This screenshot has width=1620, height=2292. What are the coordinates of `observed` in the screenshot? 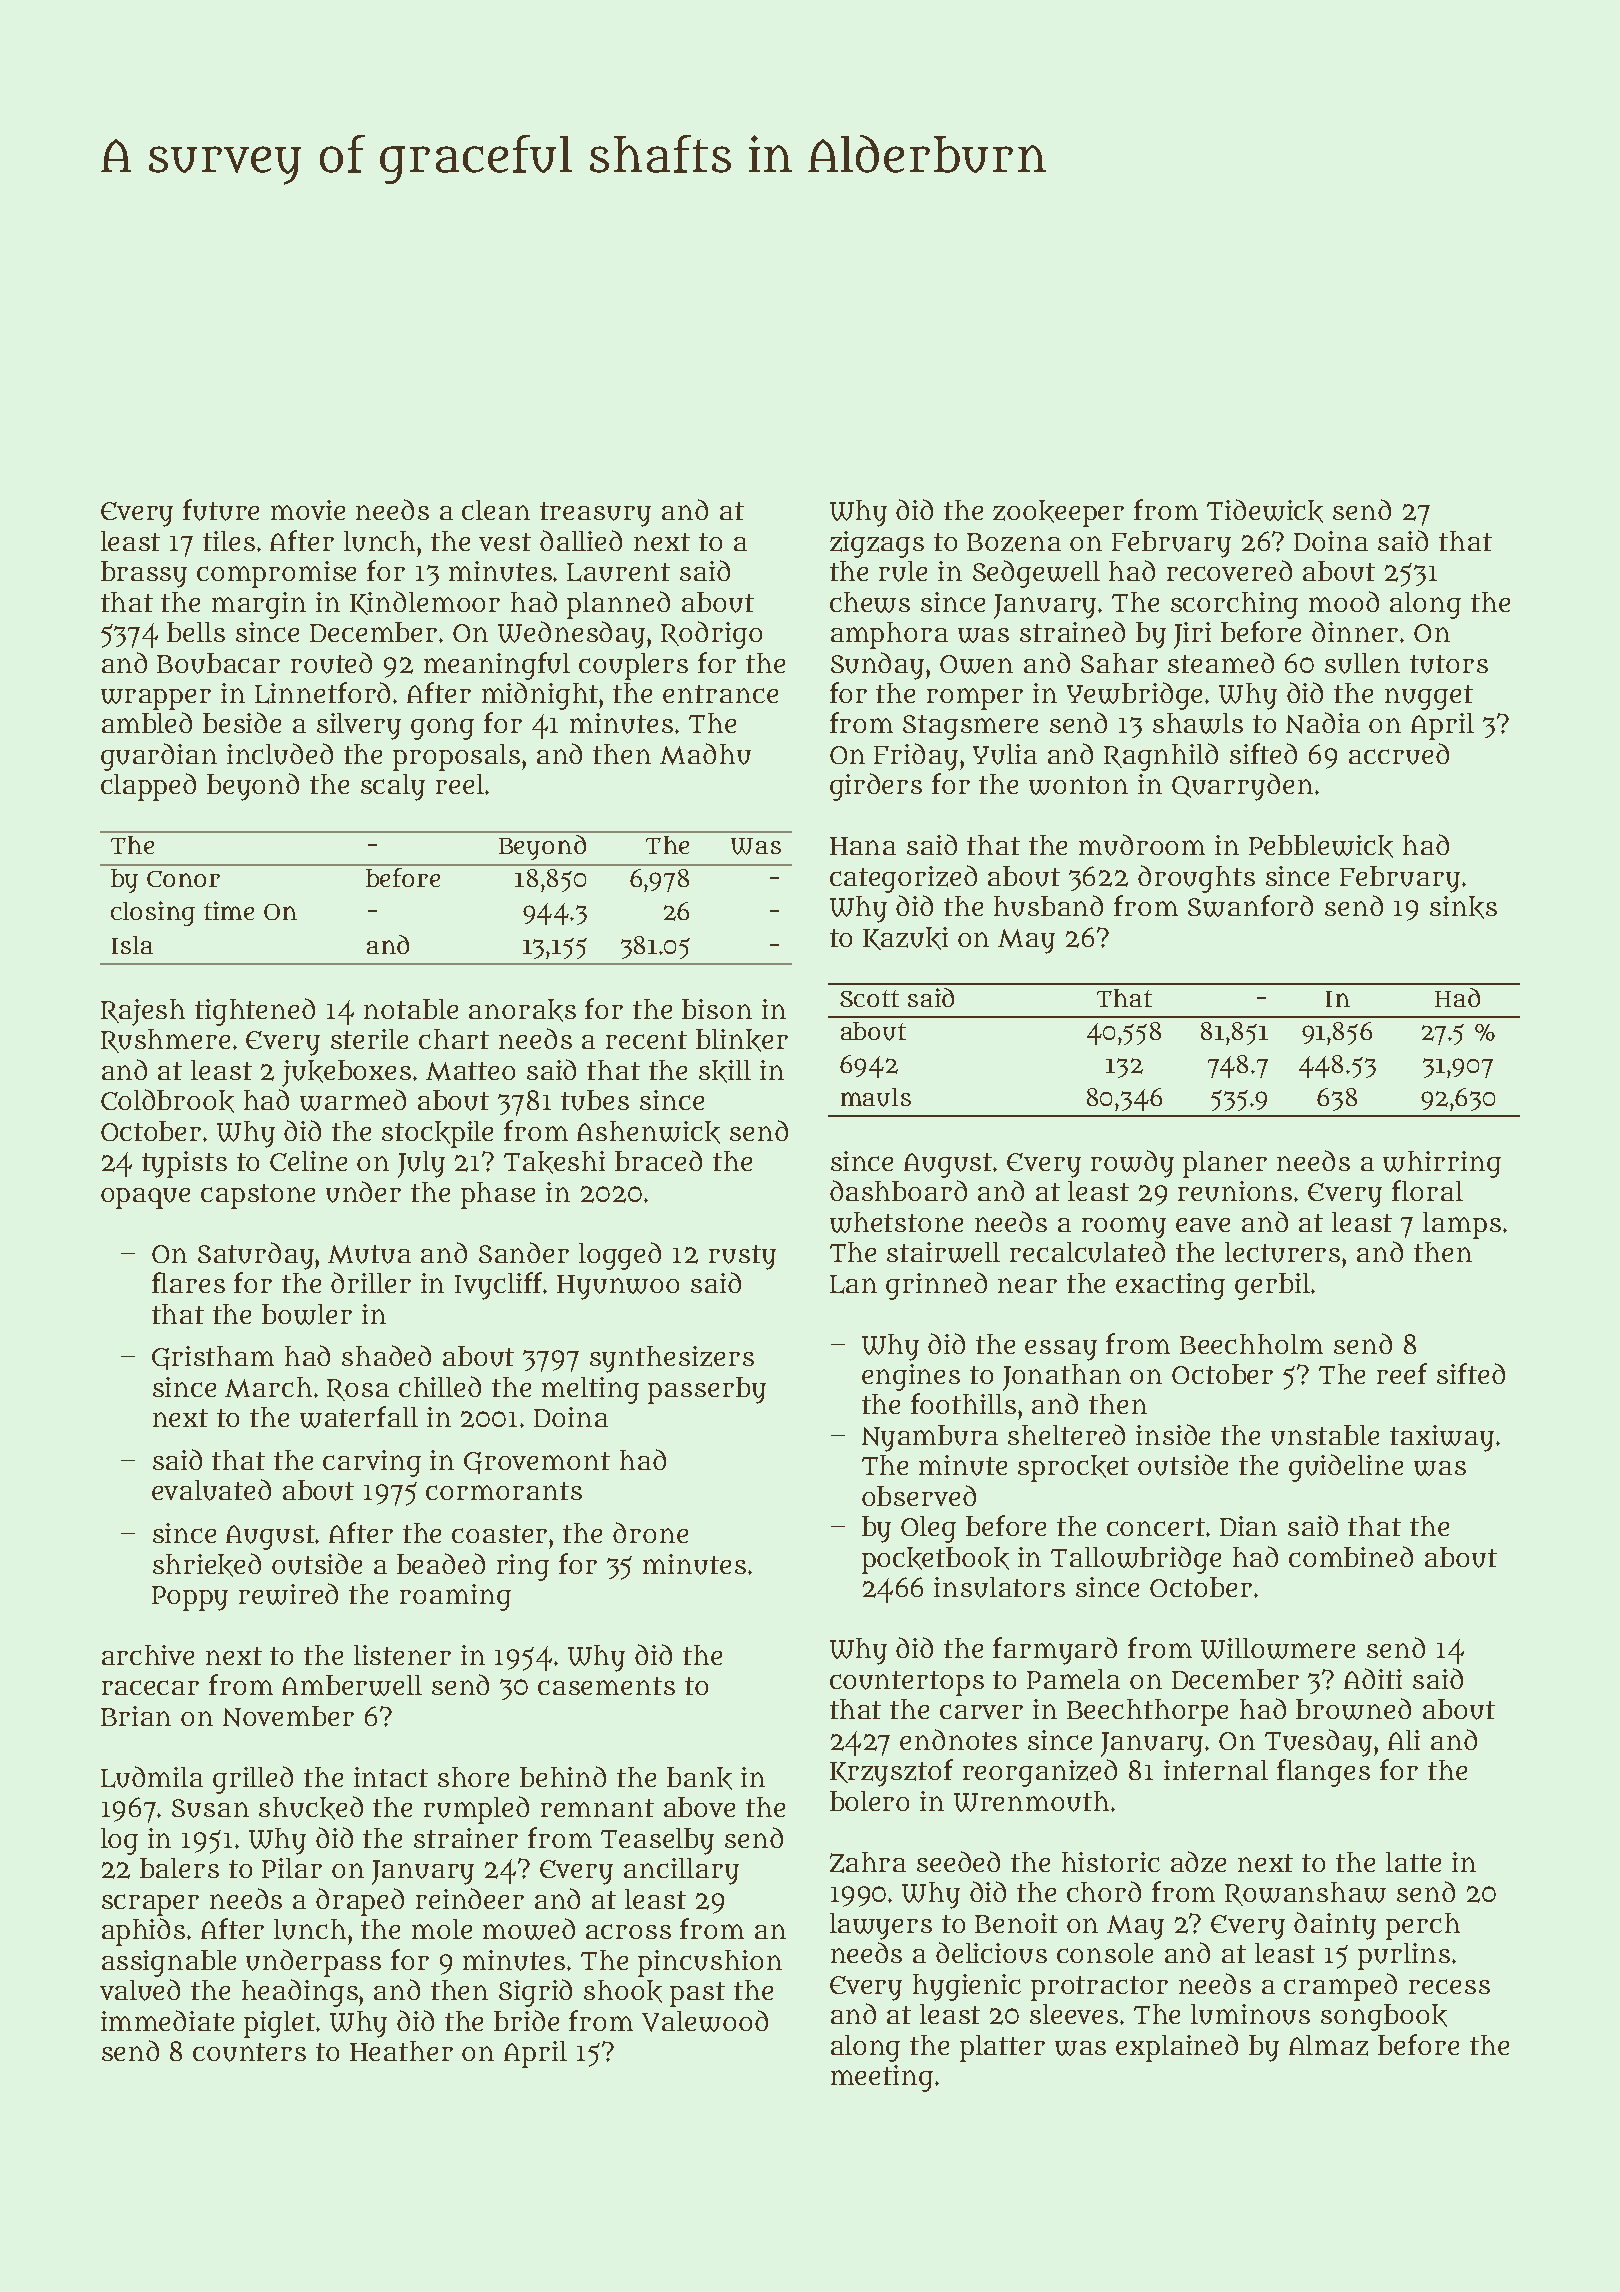 It's located at (919, 1495).
